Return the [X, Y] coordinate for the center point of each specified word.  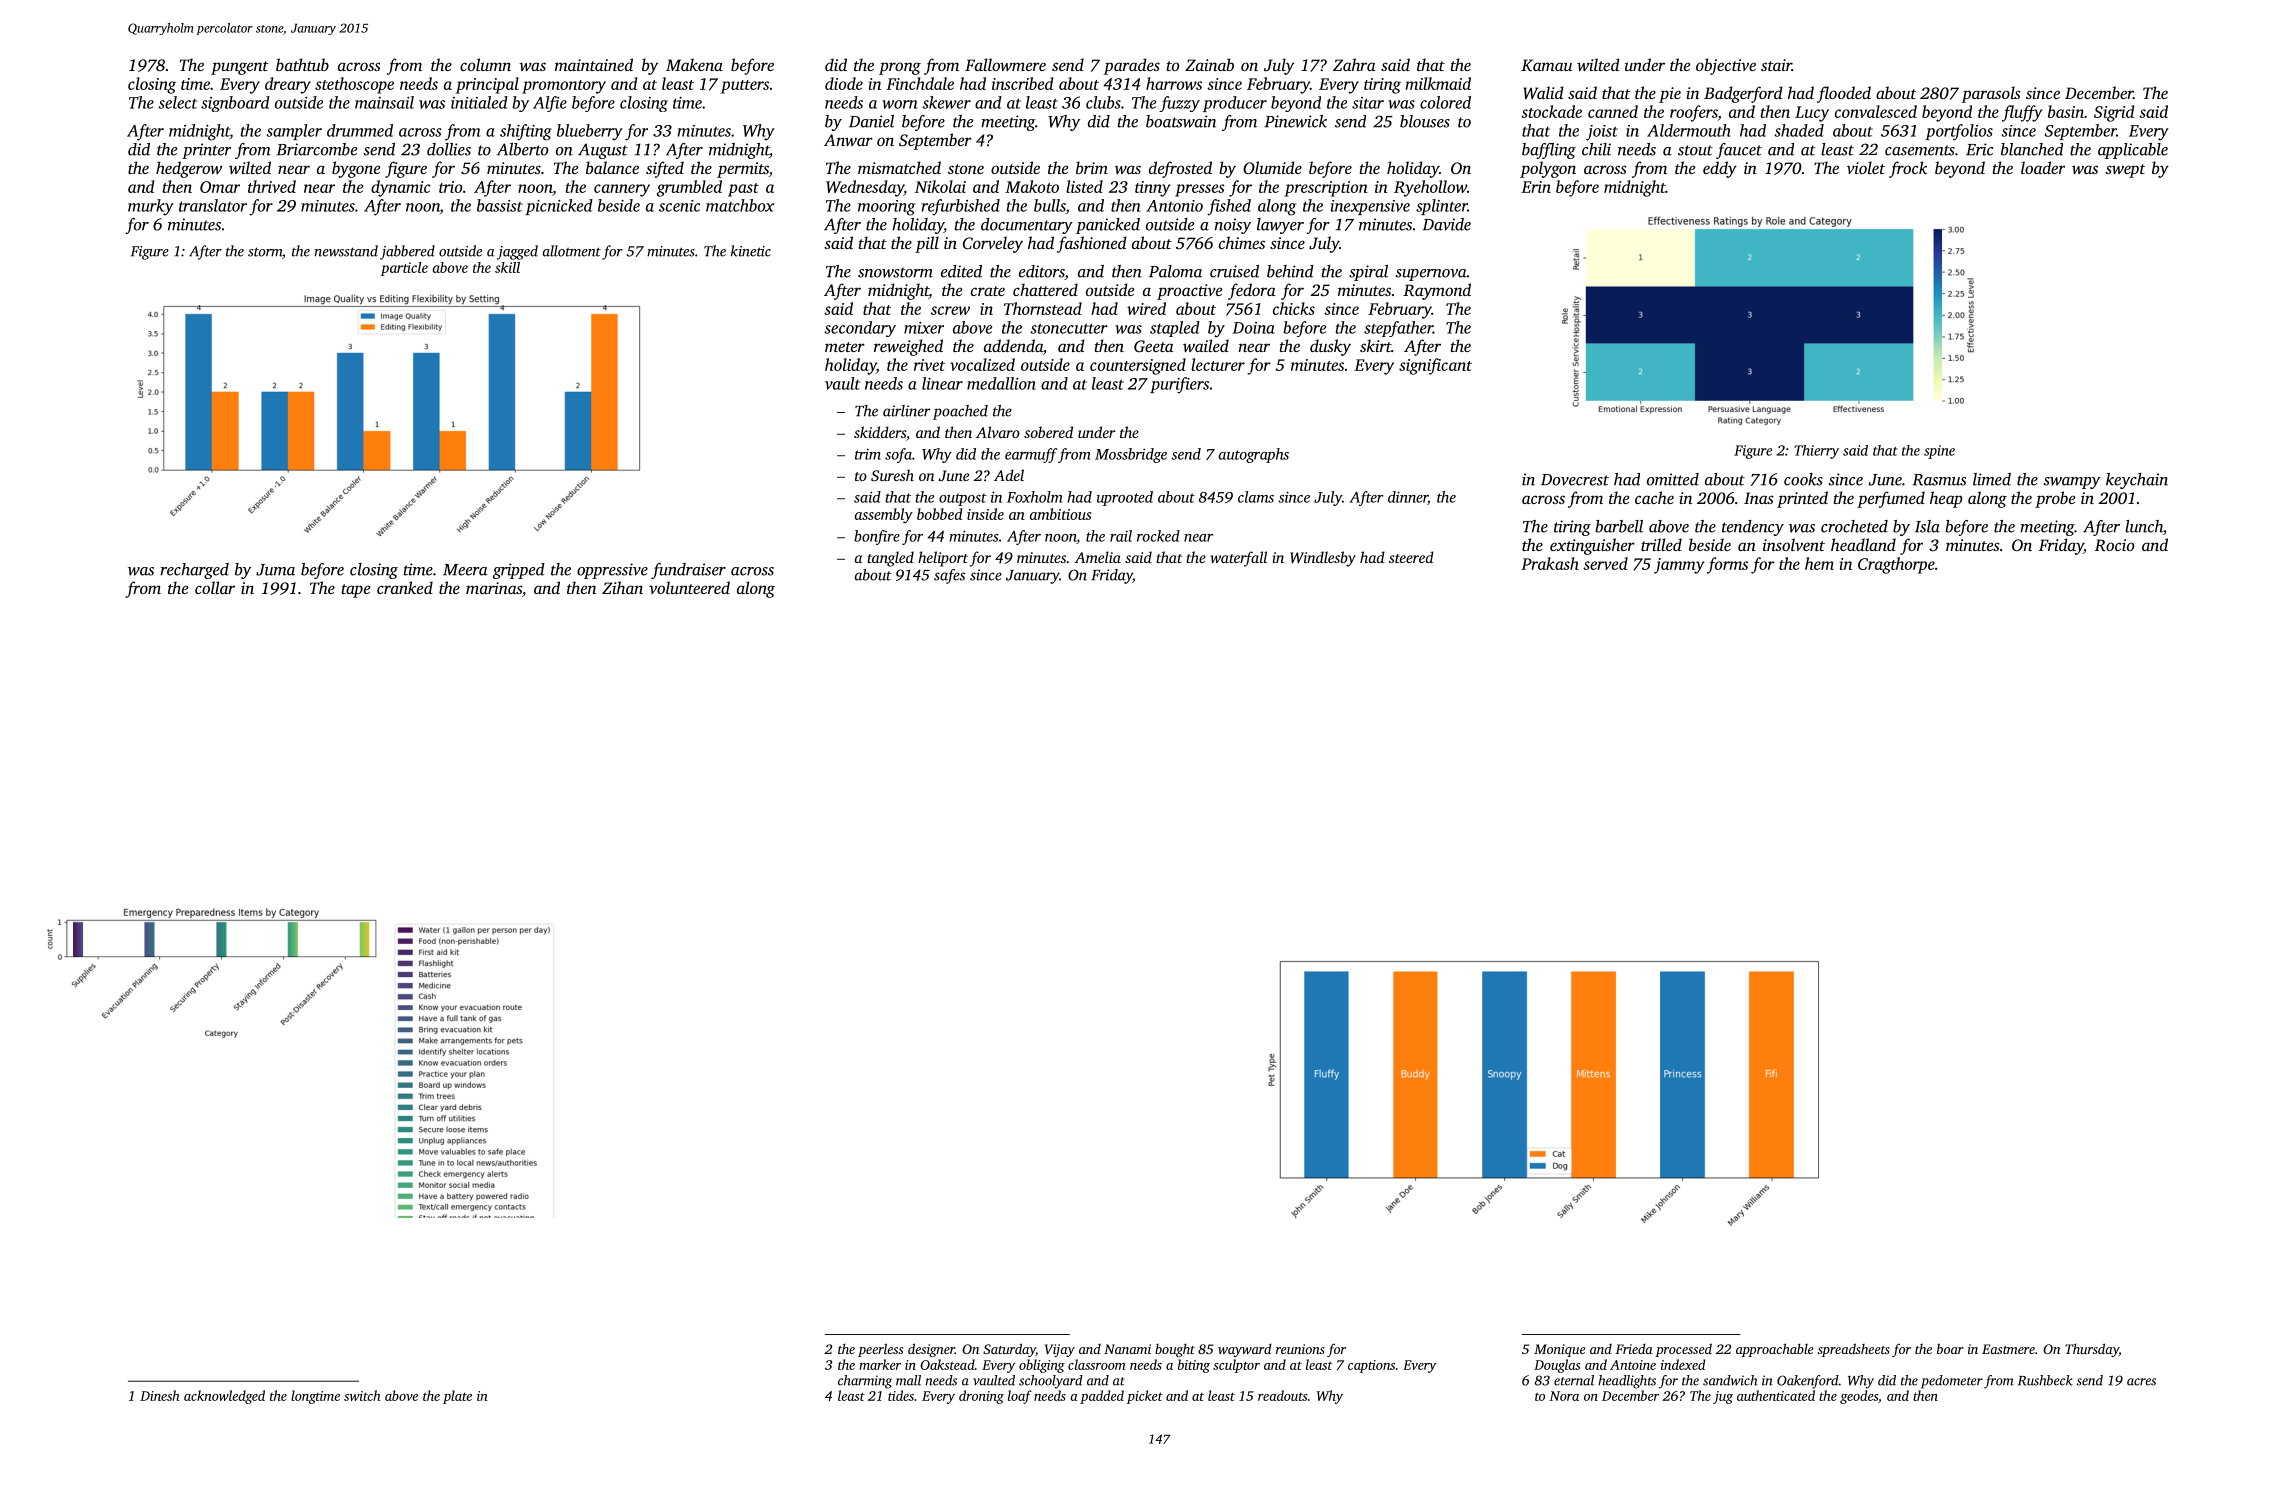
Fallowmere [1005, 64]
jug [1723, 1397]
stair [1776, 65]
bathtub [302, 64]
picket [1145, 1397]
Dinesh [160, 1395]
